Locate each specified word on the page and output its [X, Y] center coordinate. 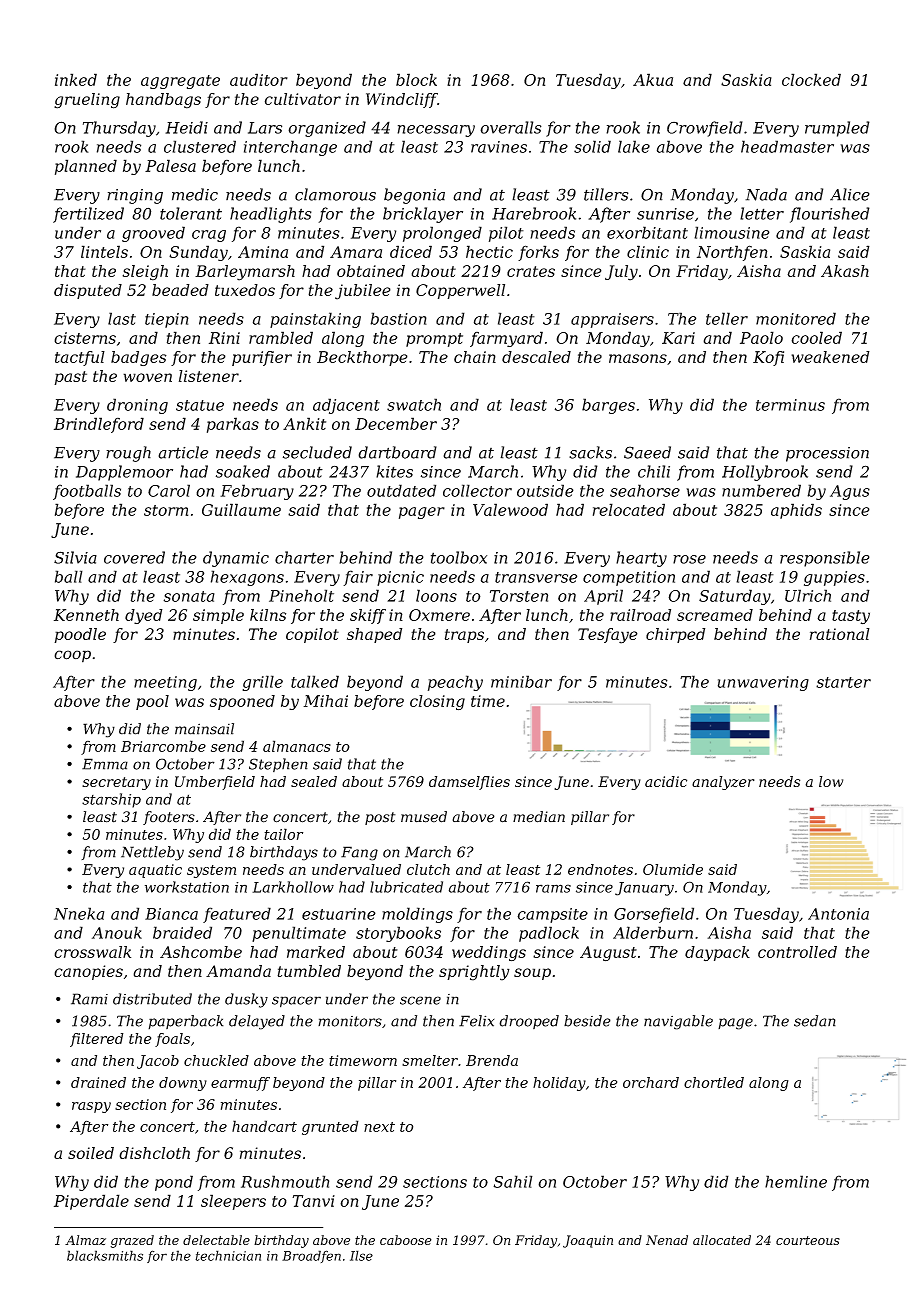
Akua [653, 79]
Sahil [513, 1181]
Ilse [361, 1255]
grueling [87, 101]
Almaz [85, 1240]
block [416, 79]
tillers [606, 194]
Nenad [667, 1240]
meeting [165, 683]
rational [840, 634]
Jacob [158, 1062]
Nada [766, 194]
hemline [796, 1181]
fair [358, 578]
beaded [180, 290]
